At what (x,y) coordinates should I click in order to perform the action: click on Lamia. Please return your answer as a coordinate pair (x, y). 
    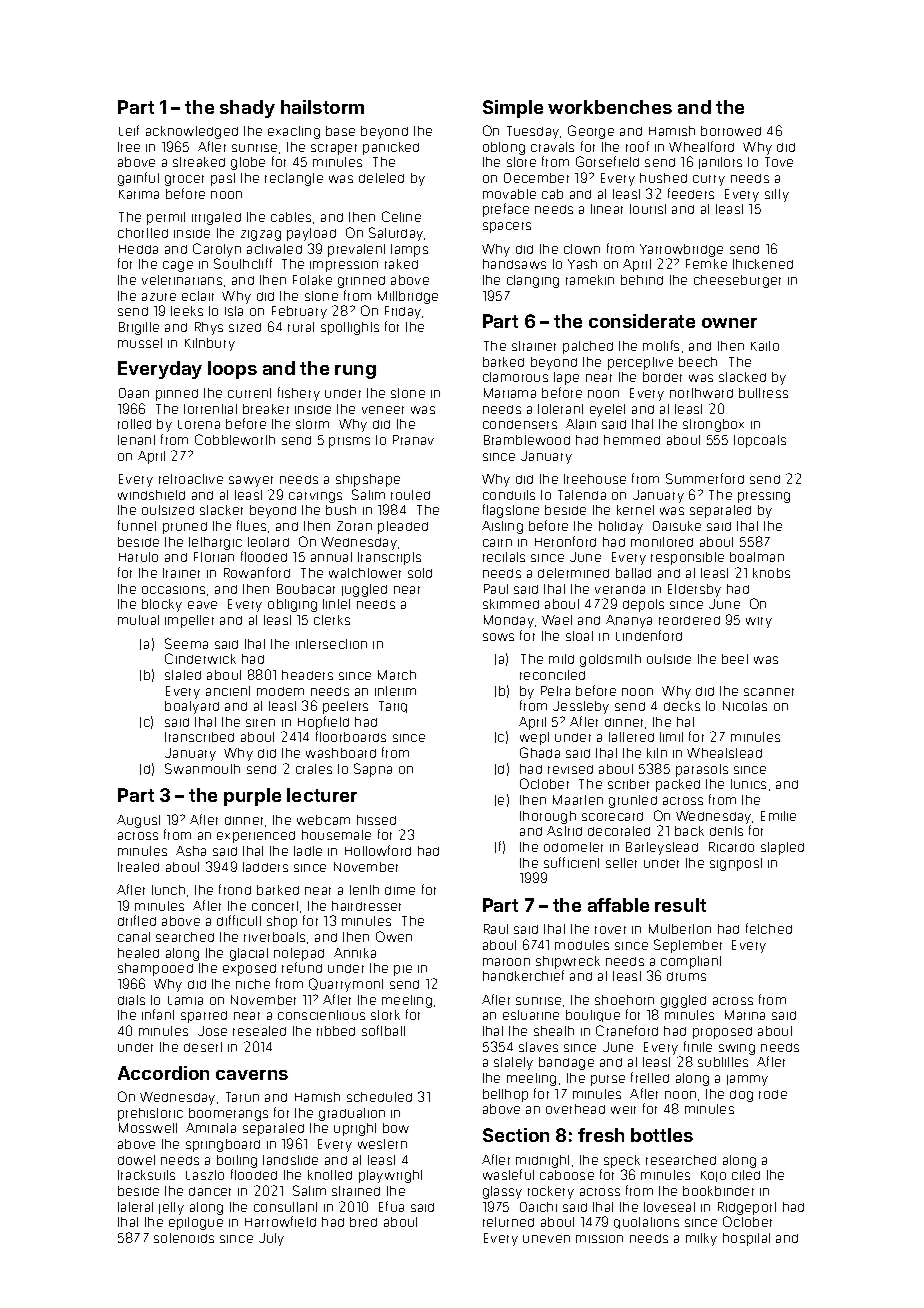
    Looking at the image, I should click on (185, 1000).
